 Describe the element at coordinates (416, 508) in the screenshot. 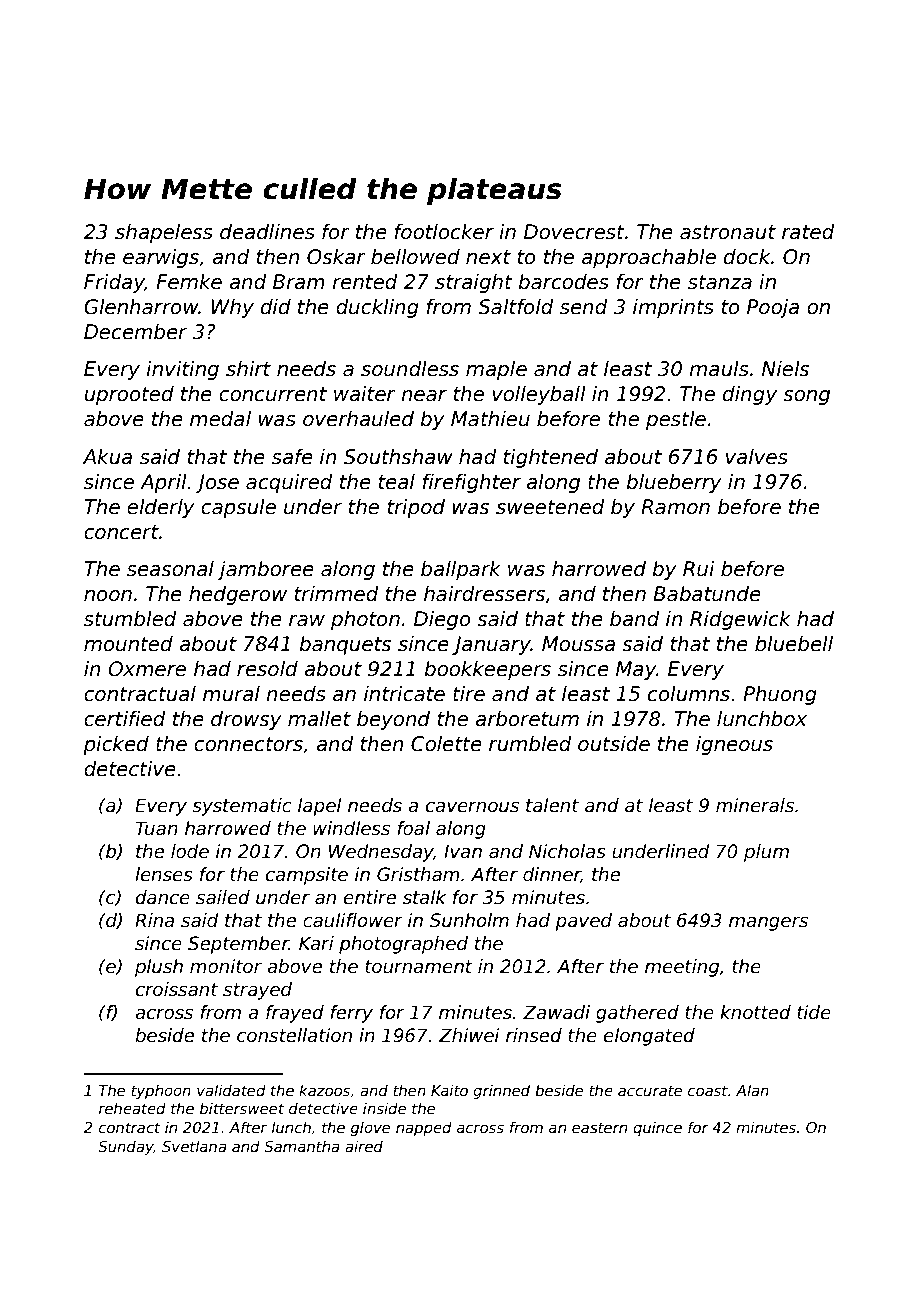

I see `tripod` at that location.
